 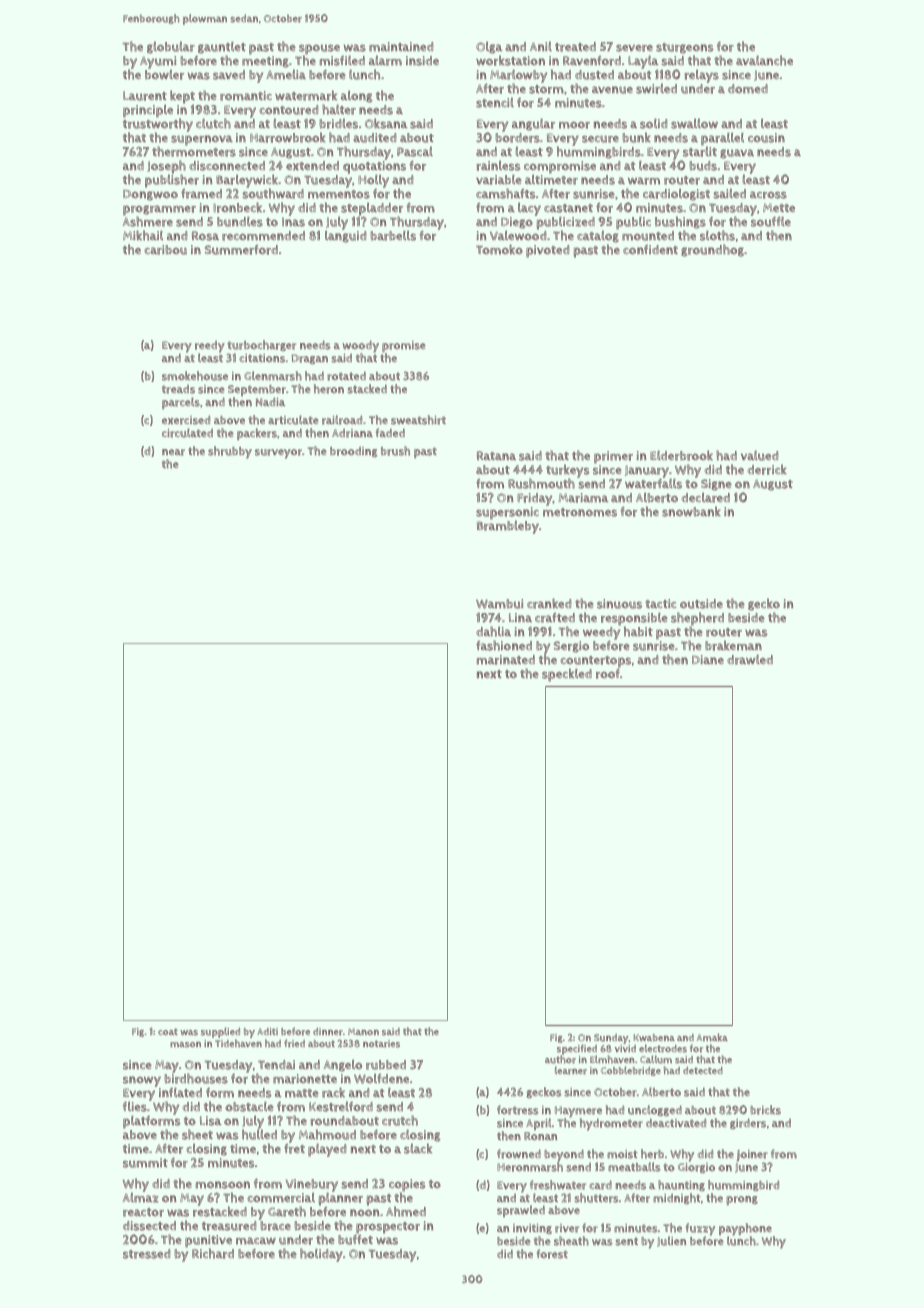 What do you see at coordinates (422, 61) in the screenshot?
I see `inside` at bounding box center [422, 61].
